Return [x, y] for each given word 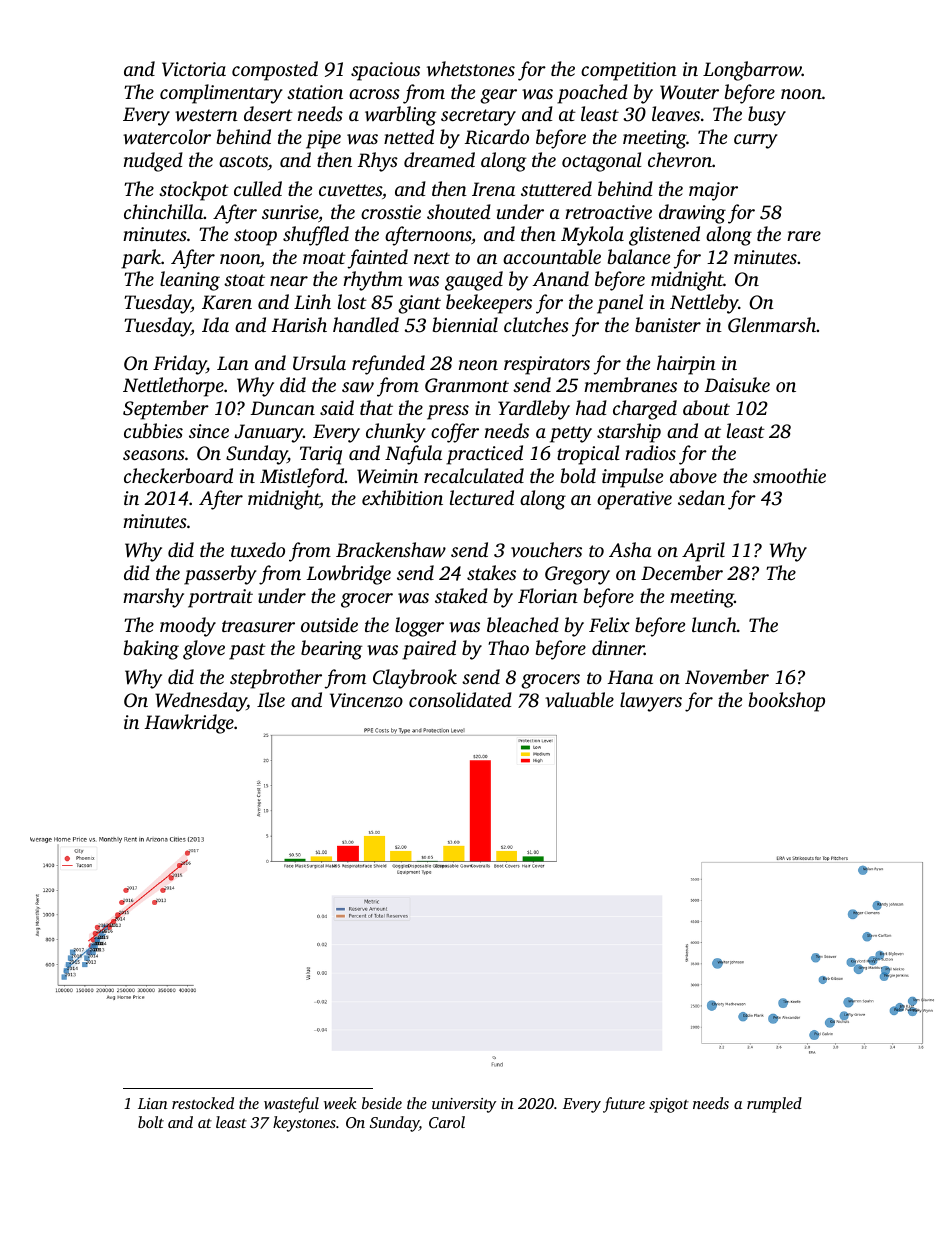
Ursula [319, 363]
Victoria [194, 69]
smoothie [789, 475]
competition [629, 71]
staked [461, 595]
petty [571, 434]
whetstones [471, 69]
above [693, 475]
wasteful [291, 1105]
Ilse [271, 699]
